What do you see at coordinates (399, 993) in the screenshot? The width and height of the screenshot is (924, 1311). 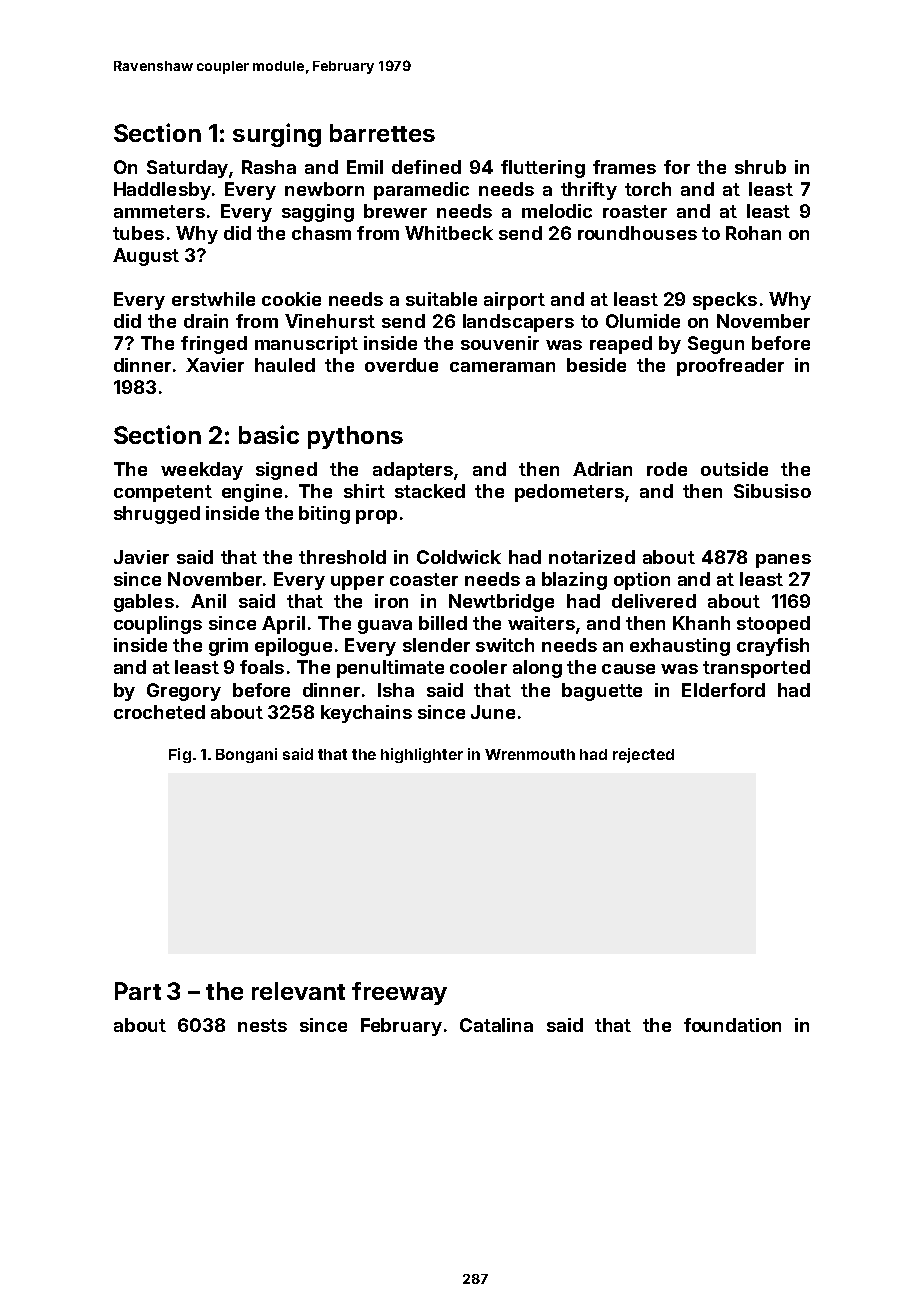 I see `freeway` at bounding box center [399, 993].
